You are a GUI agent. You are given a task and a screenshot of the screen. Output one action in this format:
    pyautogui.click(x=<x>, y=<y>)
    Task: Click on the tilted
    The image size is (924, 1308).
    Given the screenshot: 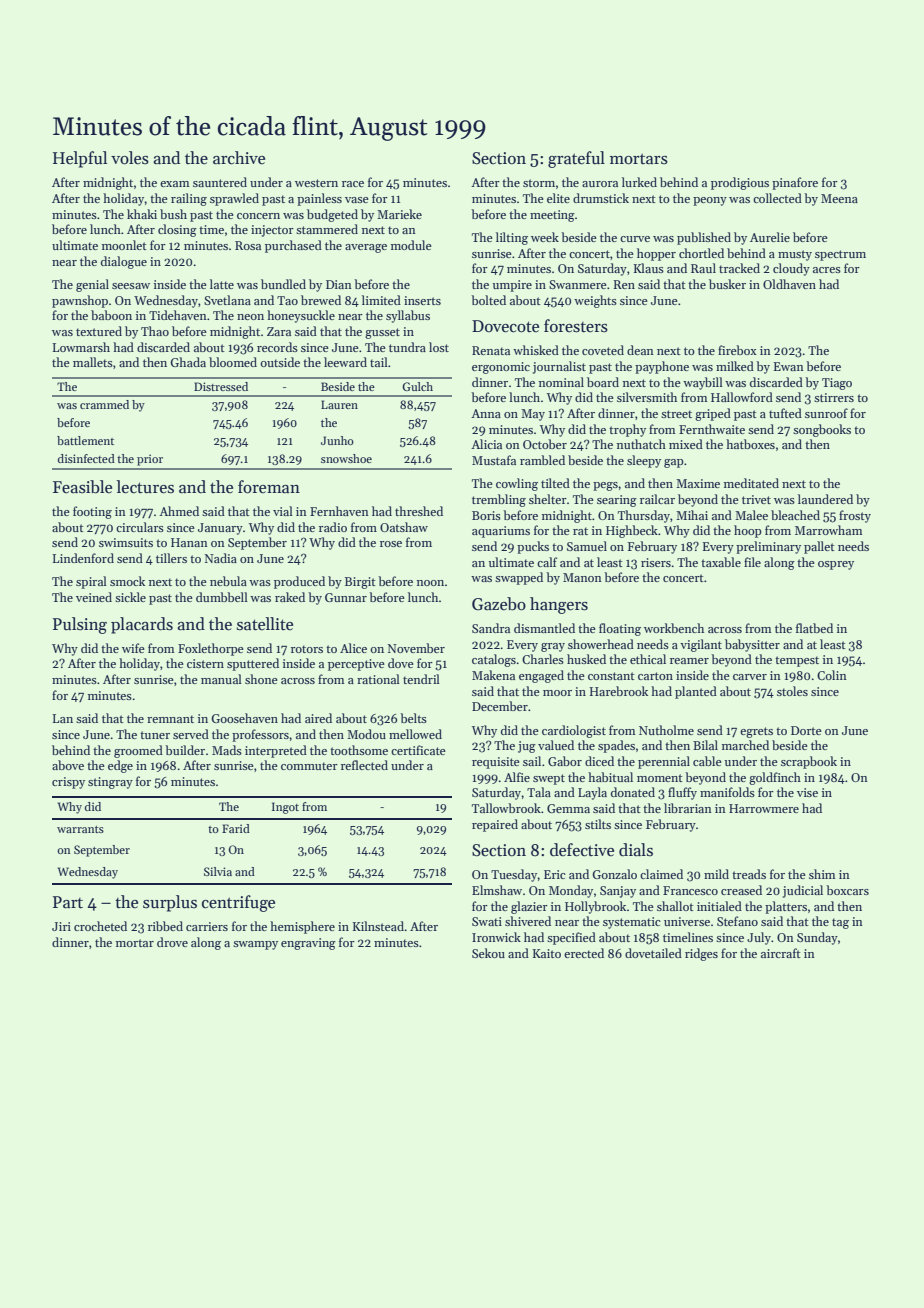 What is the action you would take?
    pyautogui.click(x=555, y=483)
